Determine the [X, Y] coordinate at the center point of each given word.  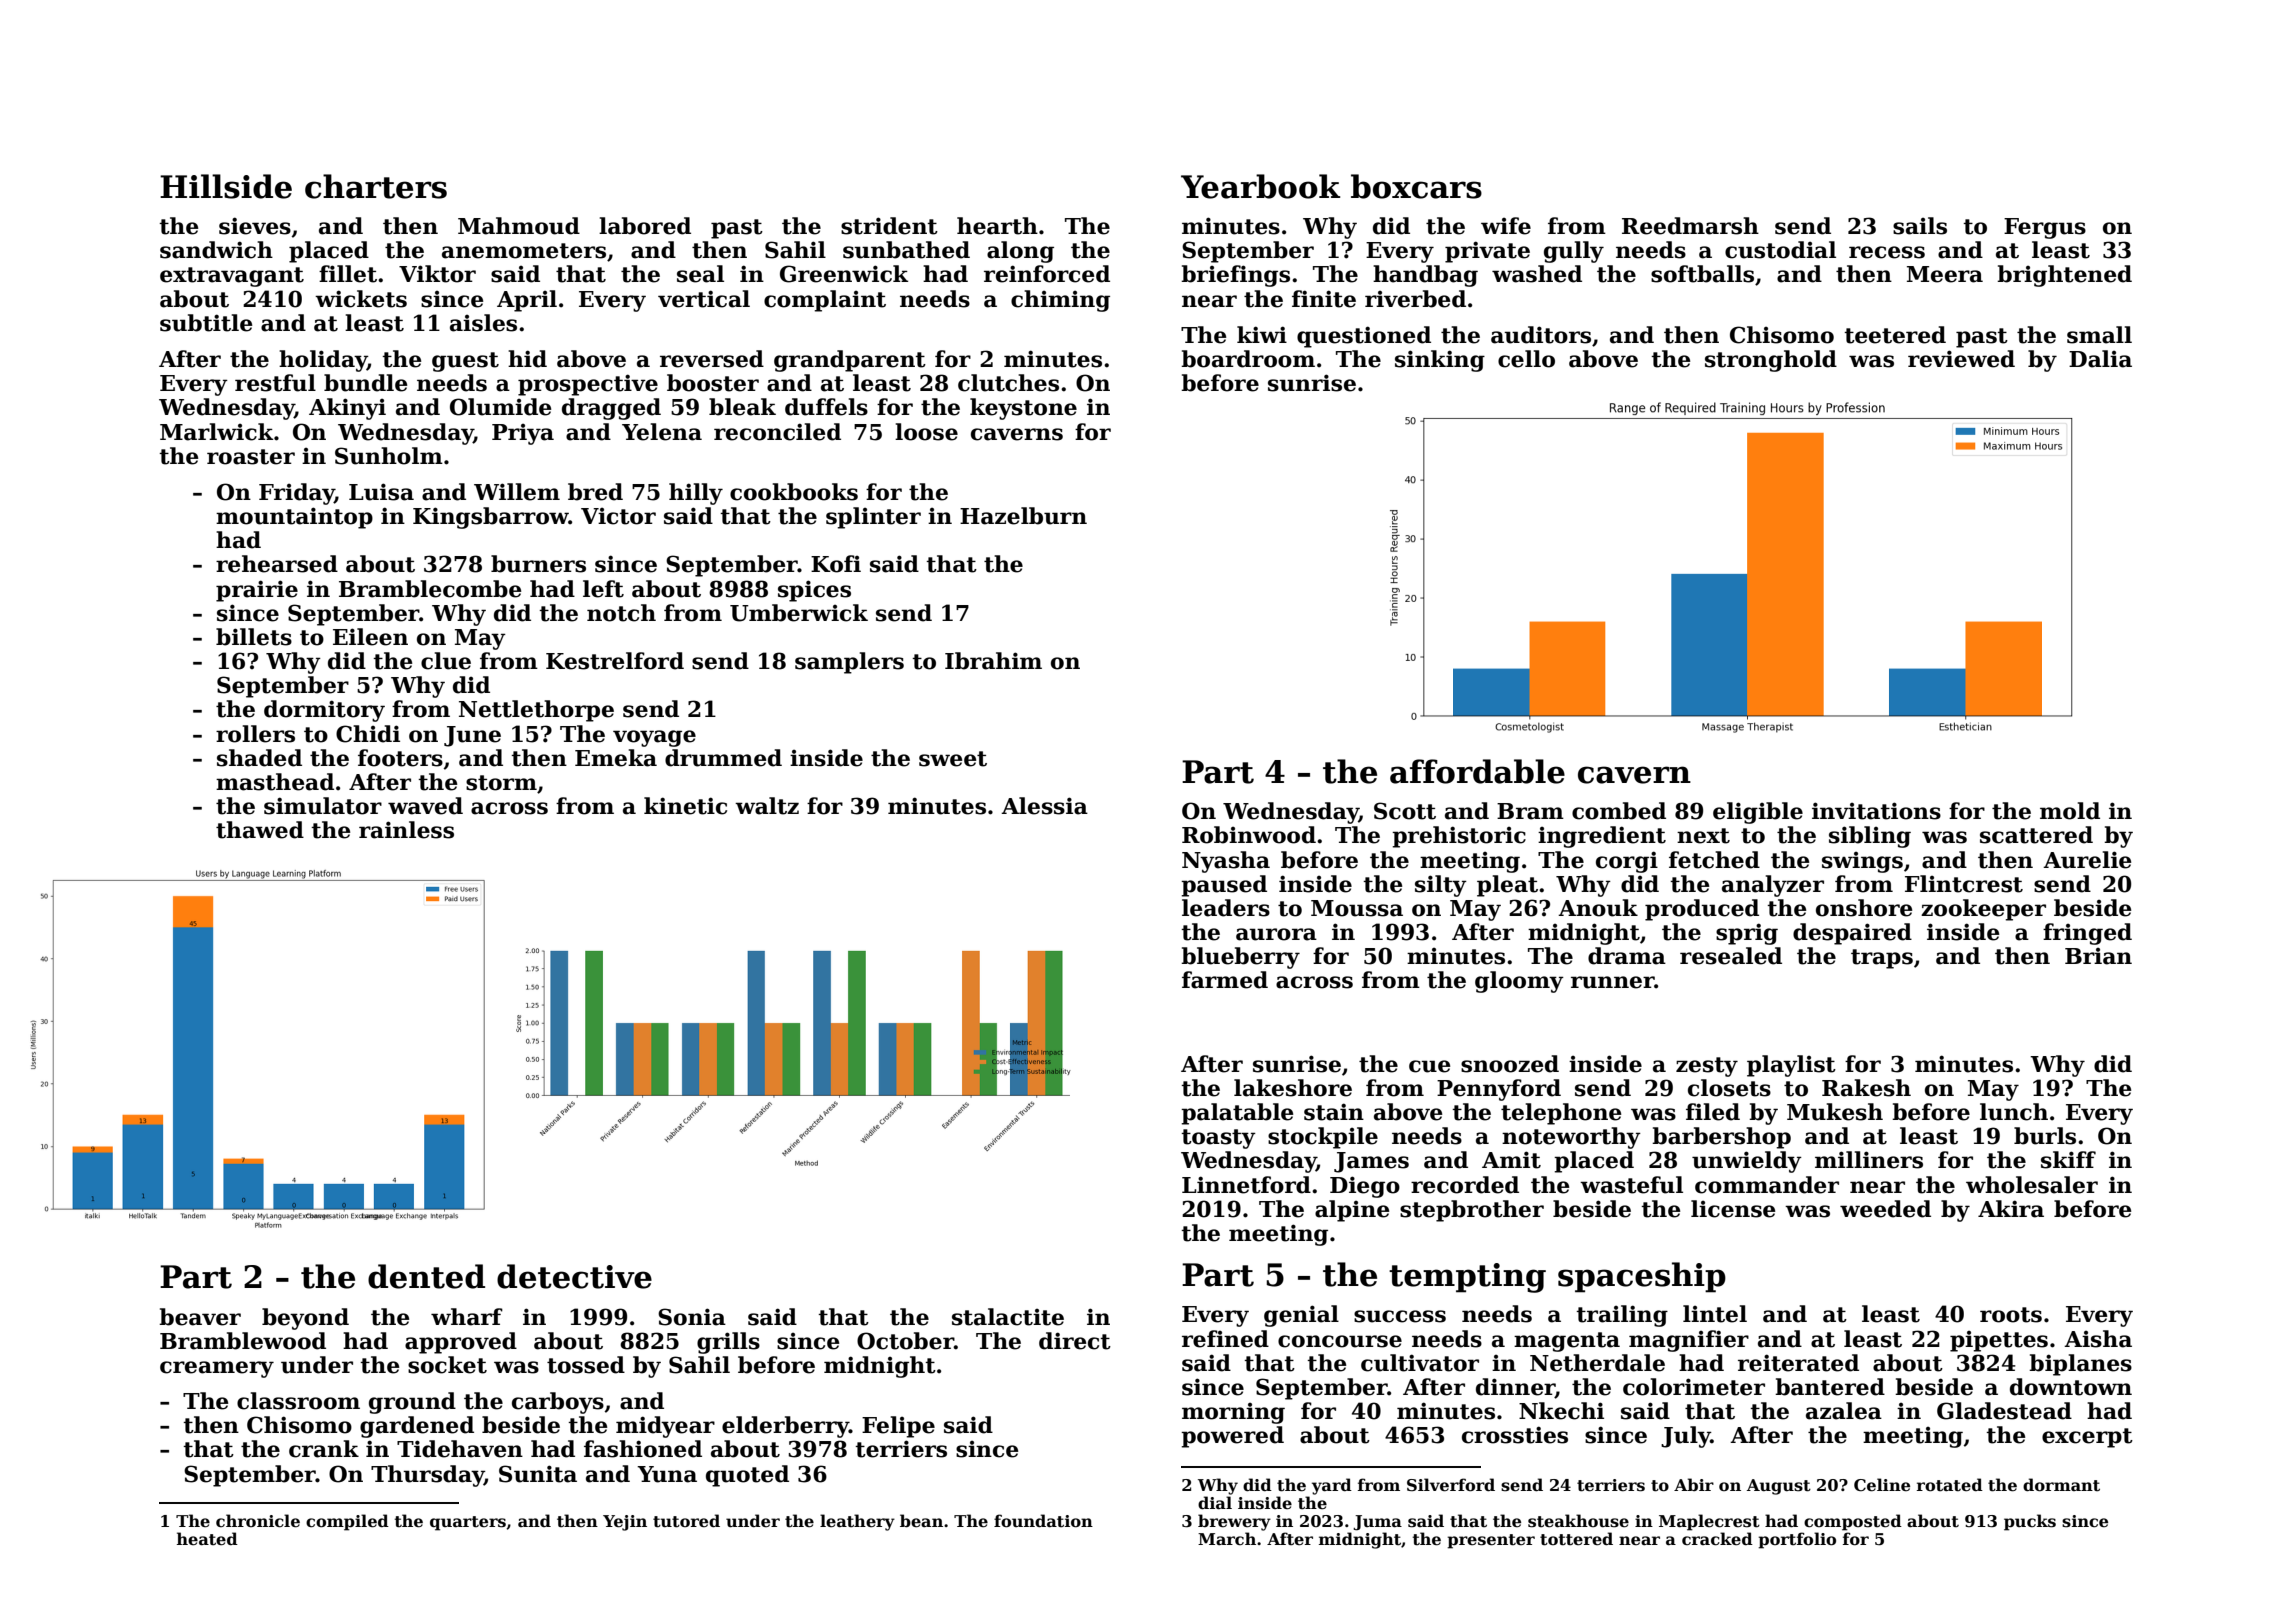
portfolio [1797, 1540]
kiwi [1262, 334]
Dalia [2100, 359]
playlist [1791, 1066]
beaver [200, 1317]
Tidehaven [460, 1449]
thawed [260, 830]
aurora [1276, 934]
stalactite [1008, 1317]
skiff [2068, 1160]
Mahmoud [519, 226]
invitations [1876, 811]
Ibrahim [993, 661]
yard [1332, 1486]
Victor [618, 516]
